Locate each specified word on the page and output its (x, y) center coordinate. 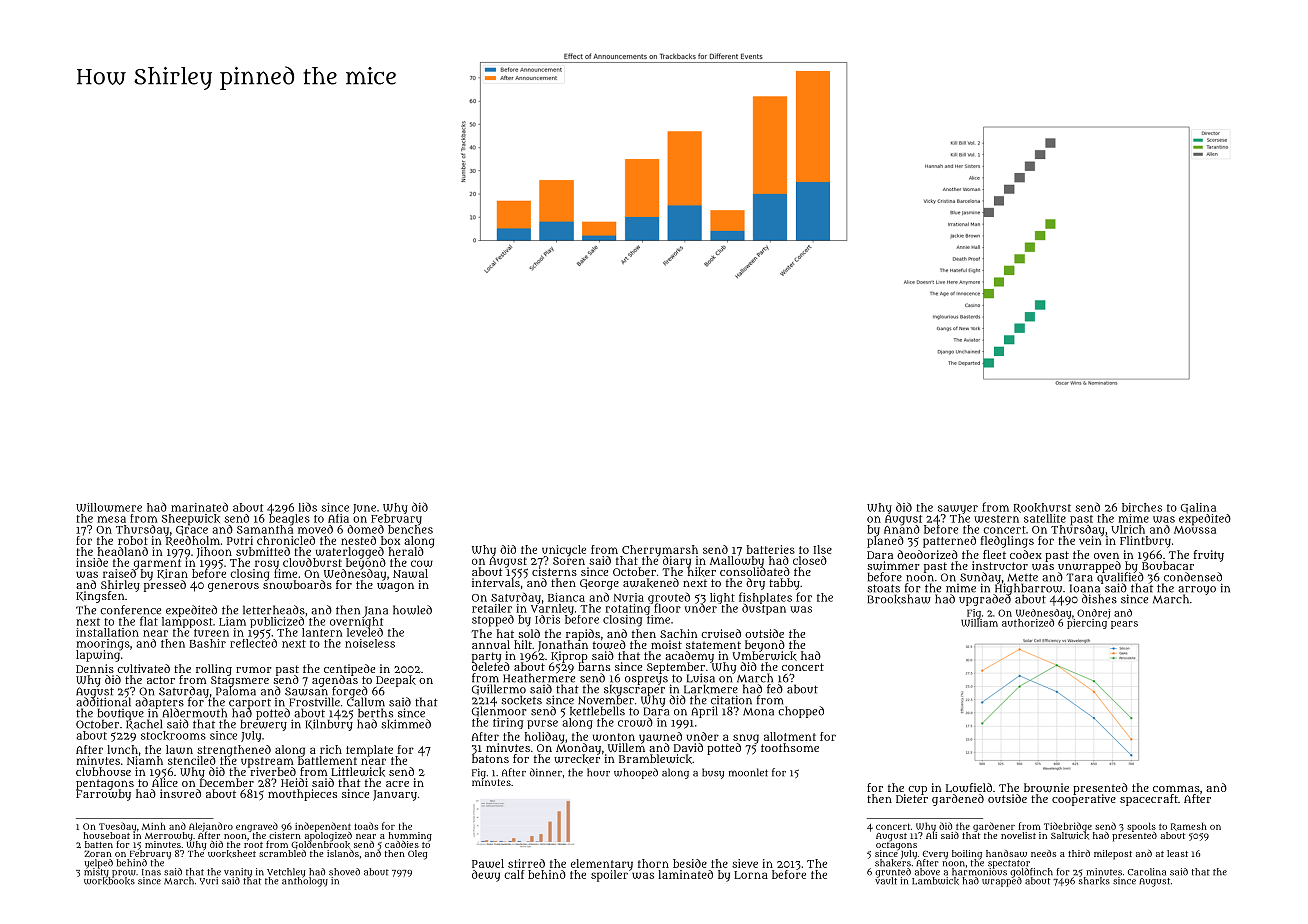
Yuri (209, 881)
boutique (121, 714)
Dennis (95, 668)
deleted (491, 667)
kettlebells (597, 711)
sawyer (958, 509)
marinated (199, 507)
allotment (790, 736)
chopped (801, 712)
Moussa (1195, 530)
